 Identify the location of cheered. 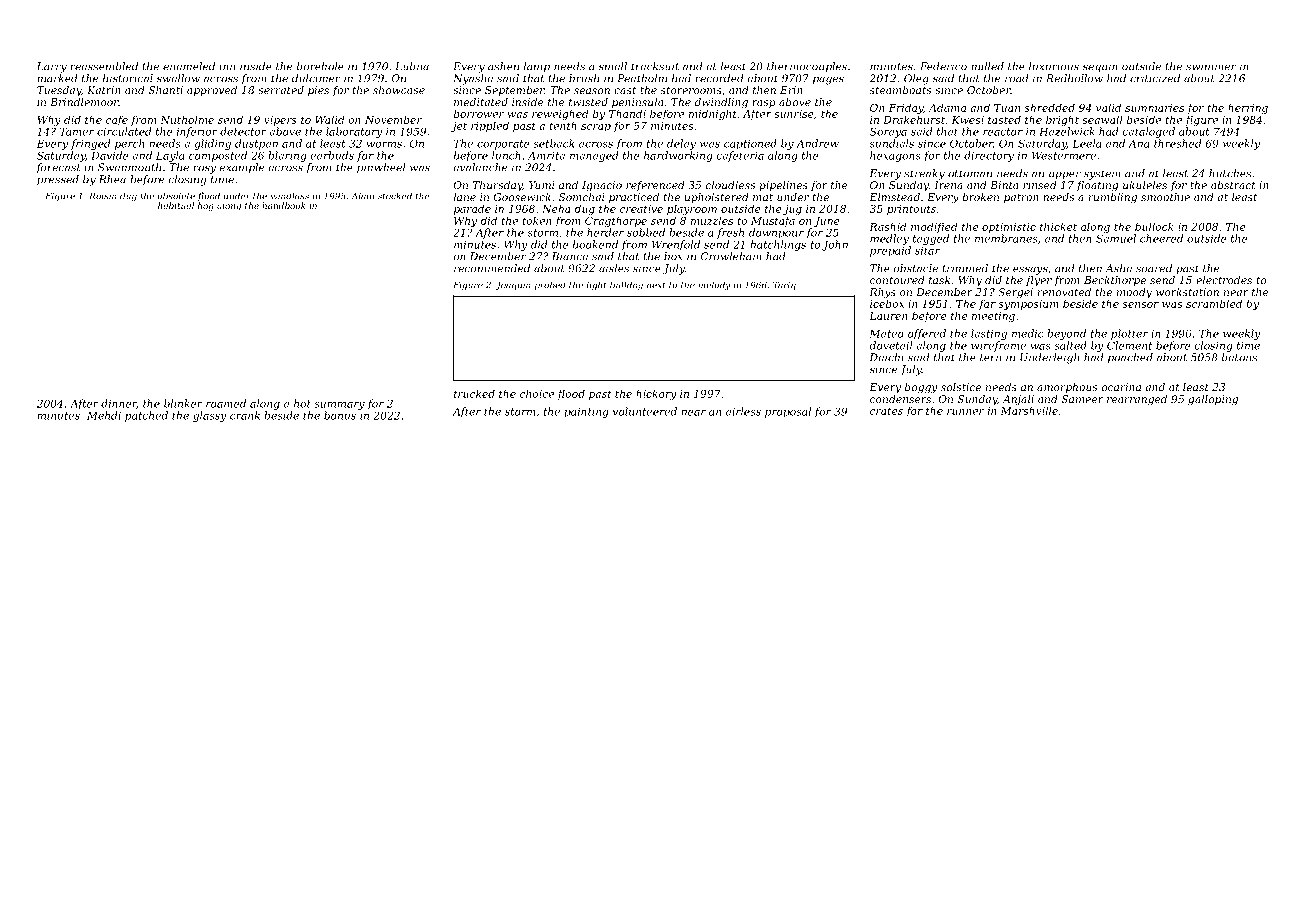
(1161, 238).
